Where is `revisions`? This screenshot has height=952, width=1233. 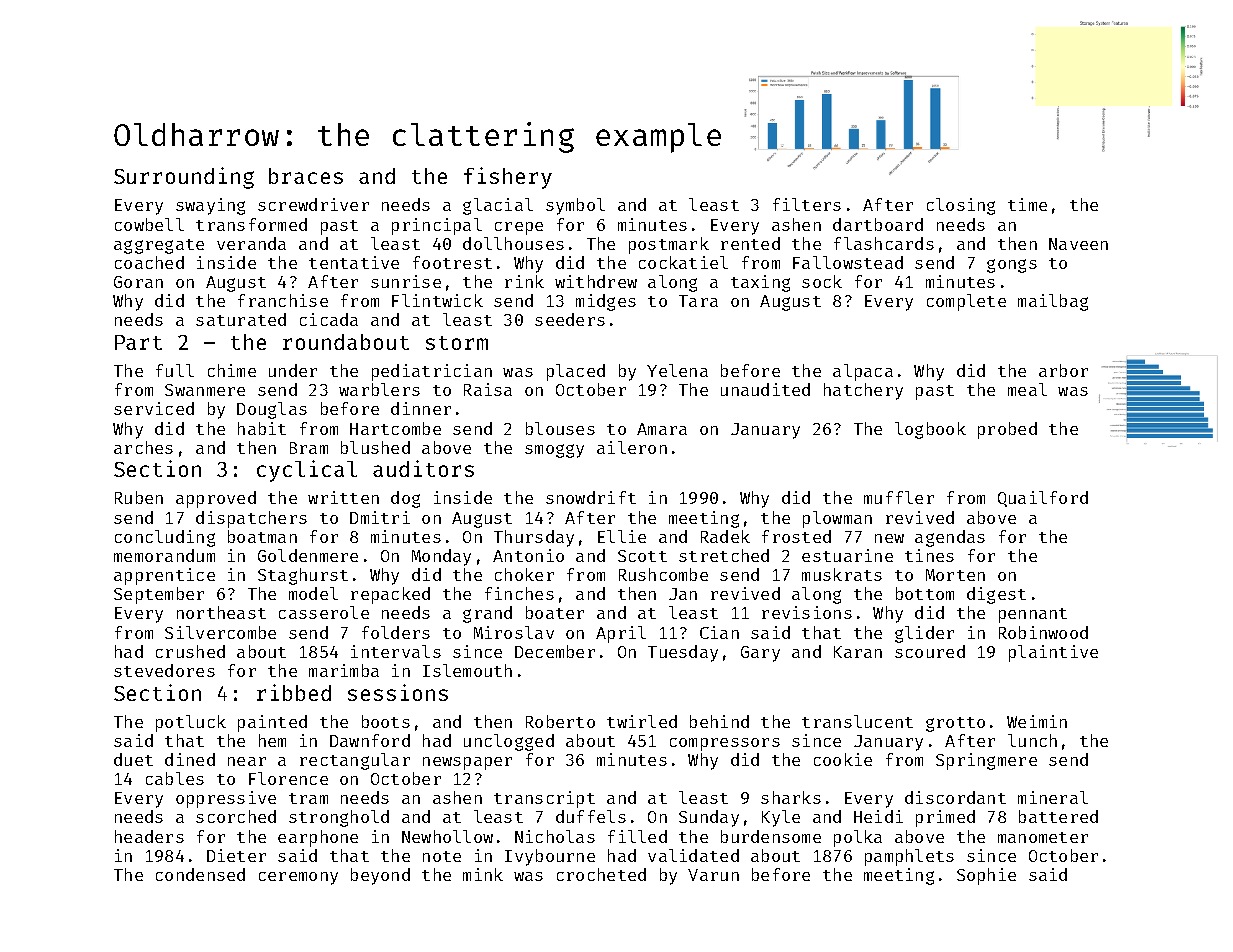
revisions is located at coordinates (807, 612).
